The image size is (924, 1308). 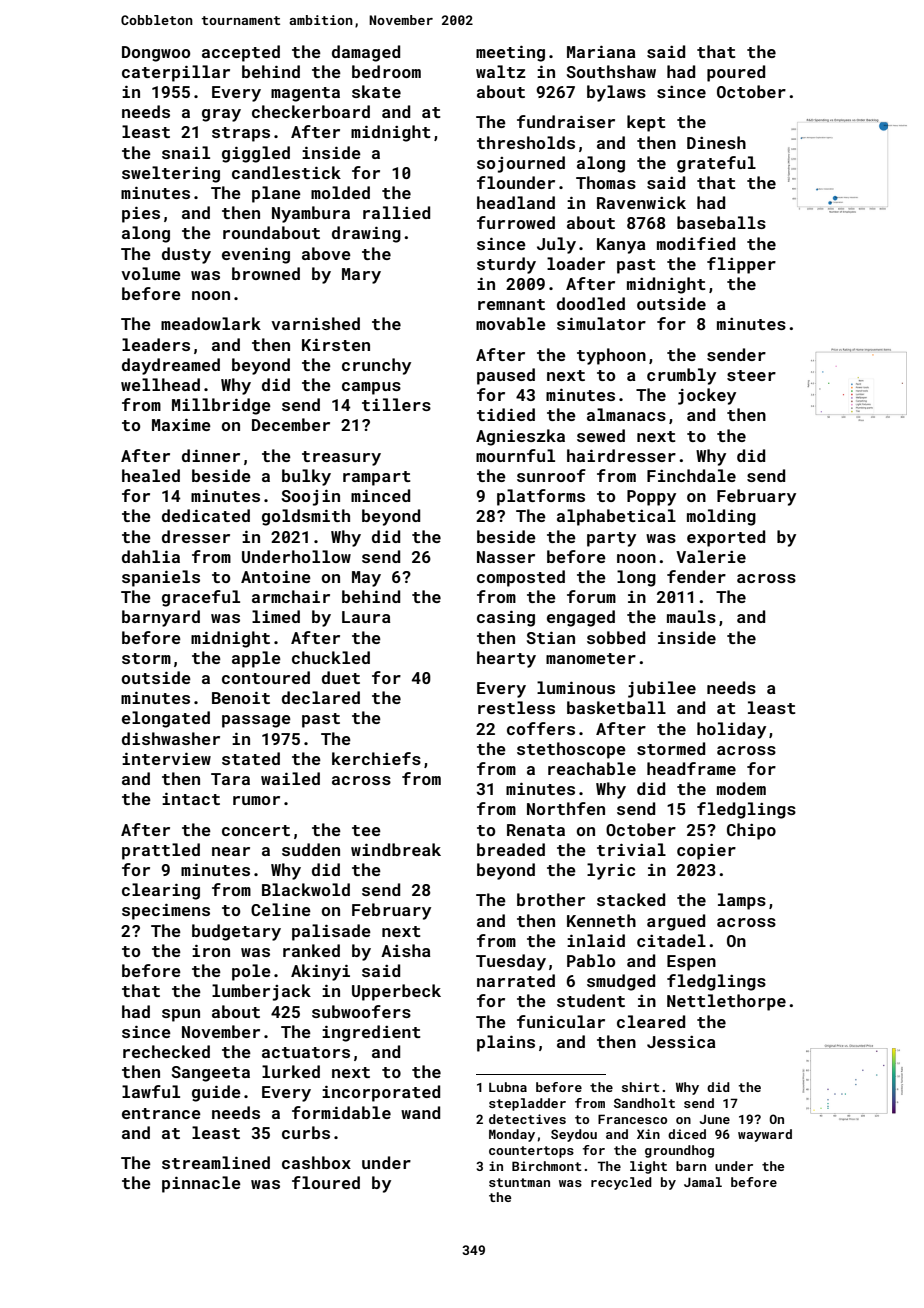 I want to click on streamlined, so click(x=216, y=1162).
